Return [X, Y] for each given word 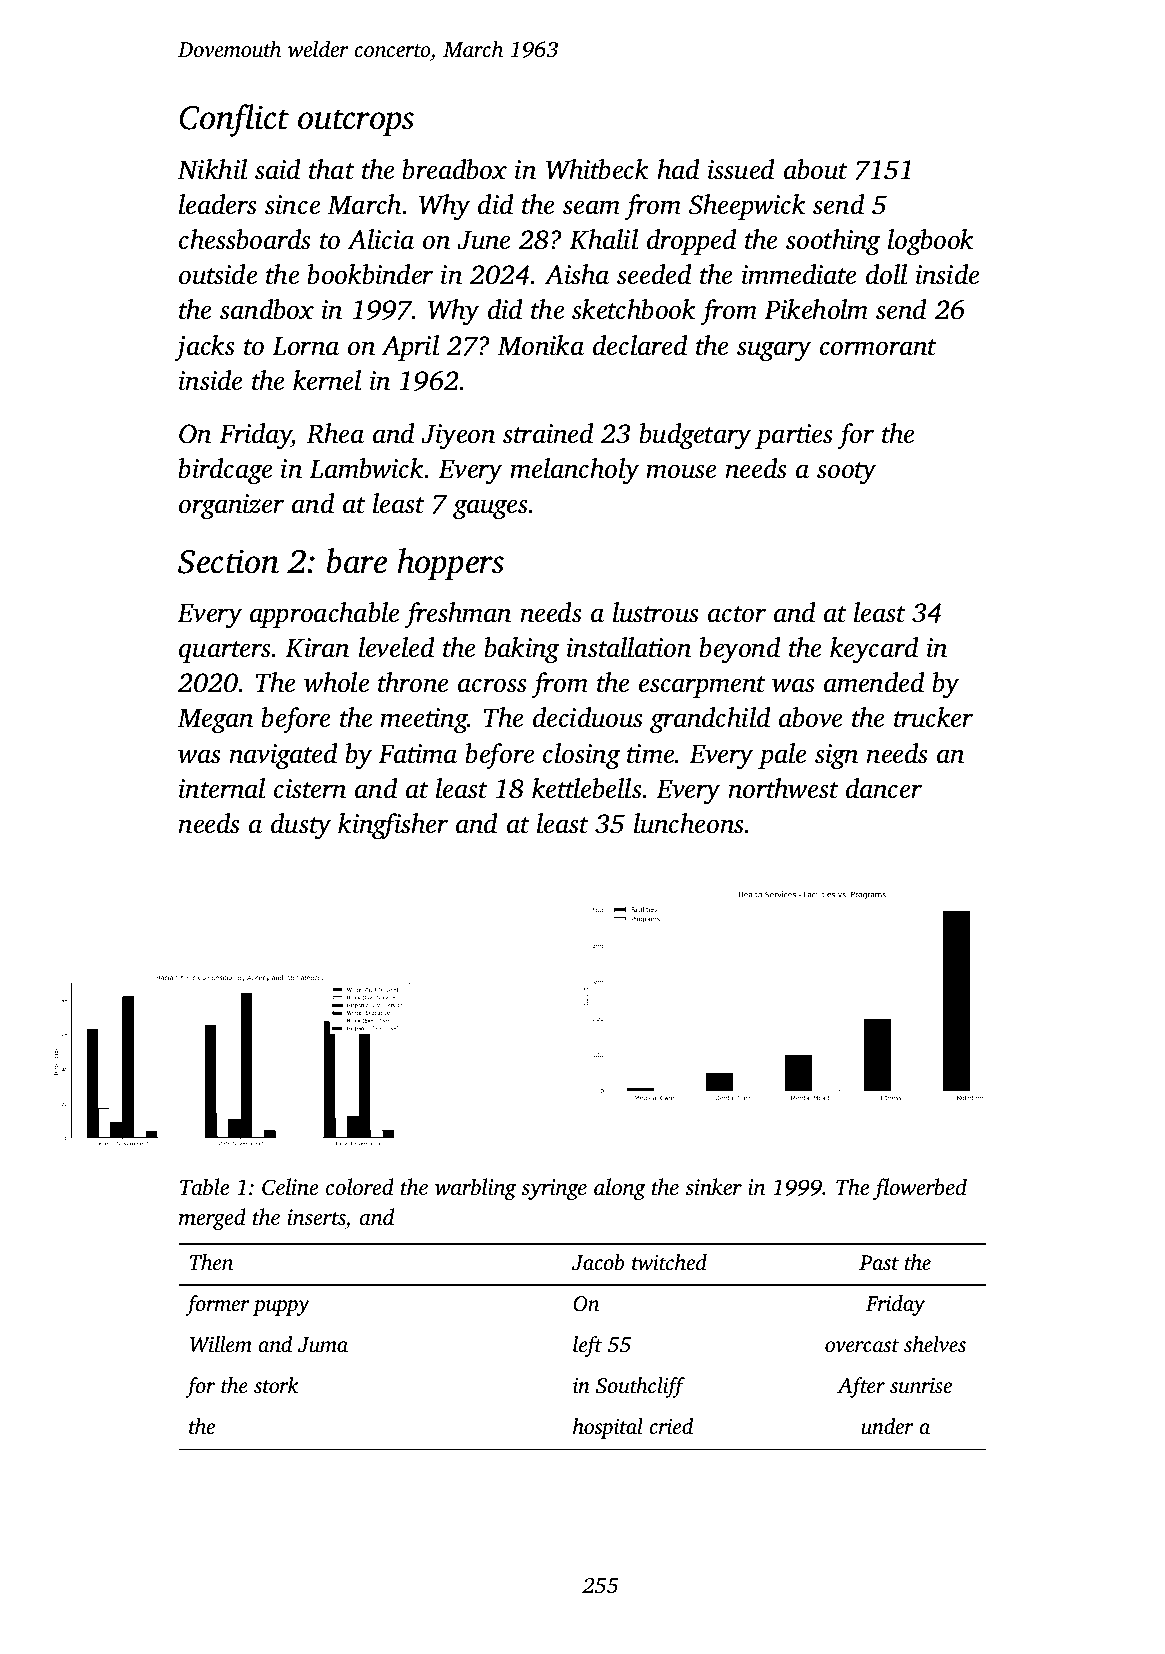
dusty [301, 826]
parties [794, 436]
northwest [783, 788]
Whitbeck [597, 169]
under [887, 1426]
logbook [930, 242]
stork [276, 1385]
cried [671, 1426]
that [332, 169]
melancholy [574, 471]
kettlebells [587, 788]
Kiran [317, 648]
